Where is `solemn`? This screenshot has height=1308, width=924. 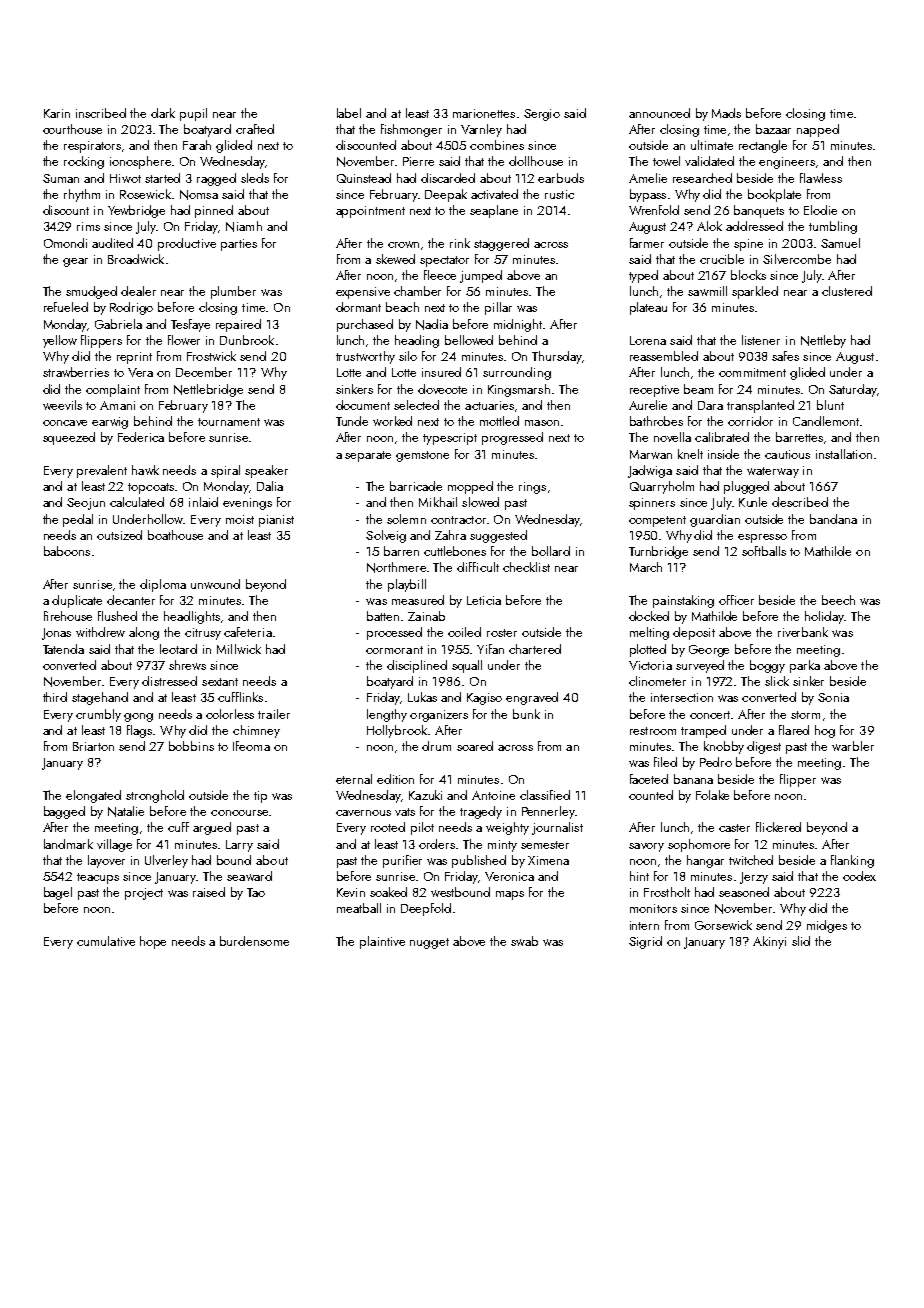
solemn is located at coordinates (406, 519).
